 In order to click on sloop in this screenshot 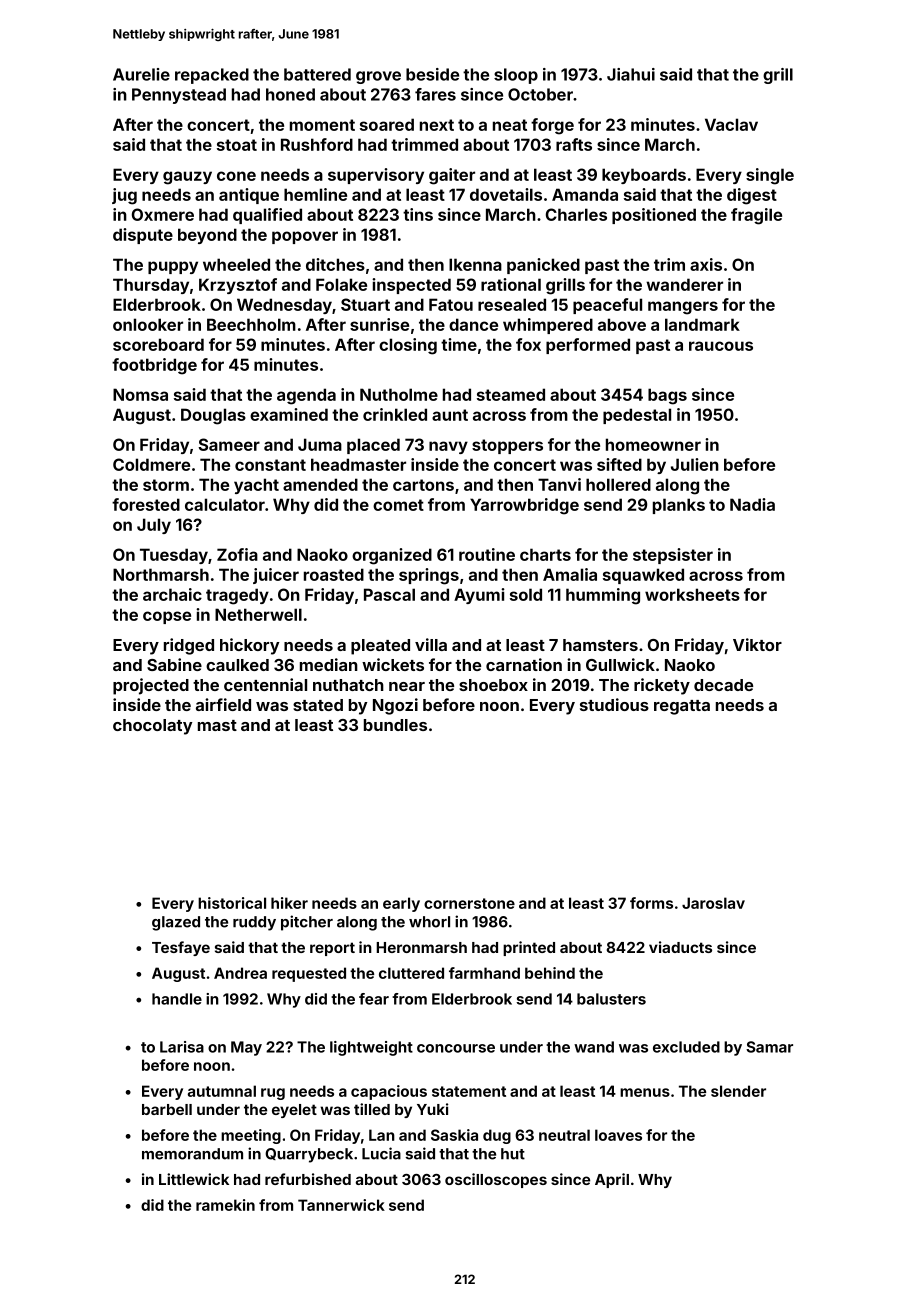, I will do `click(516, 76)`.
